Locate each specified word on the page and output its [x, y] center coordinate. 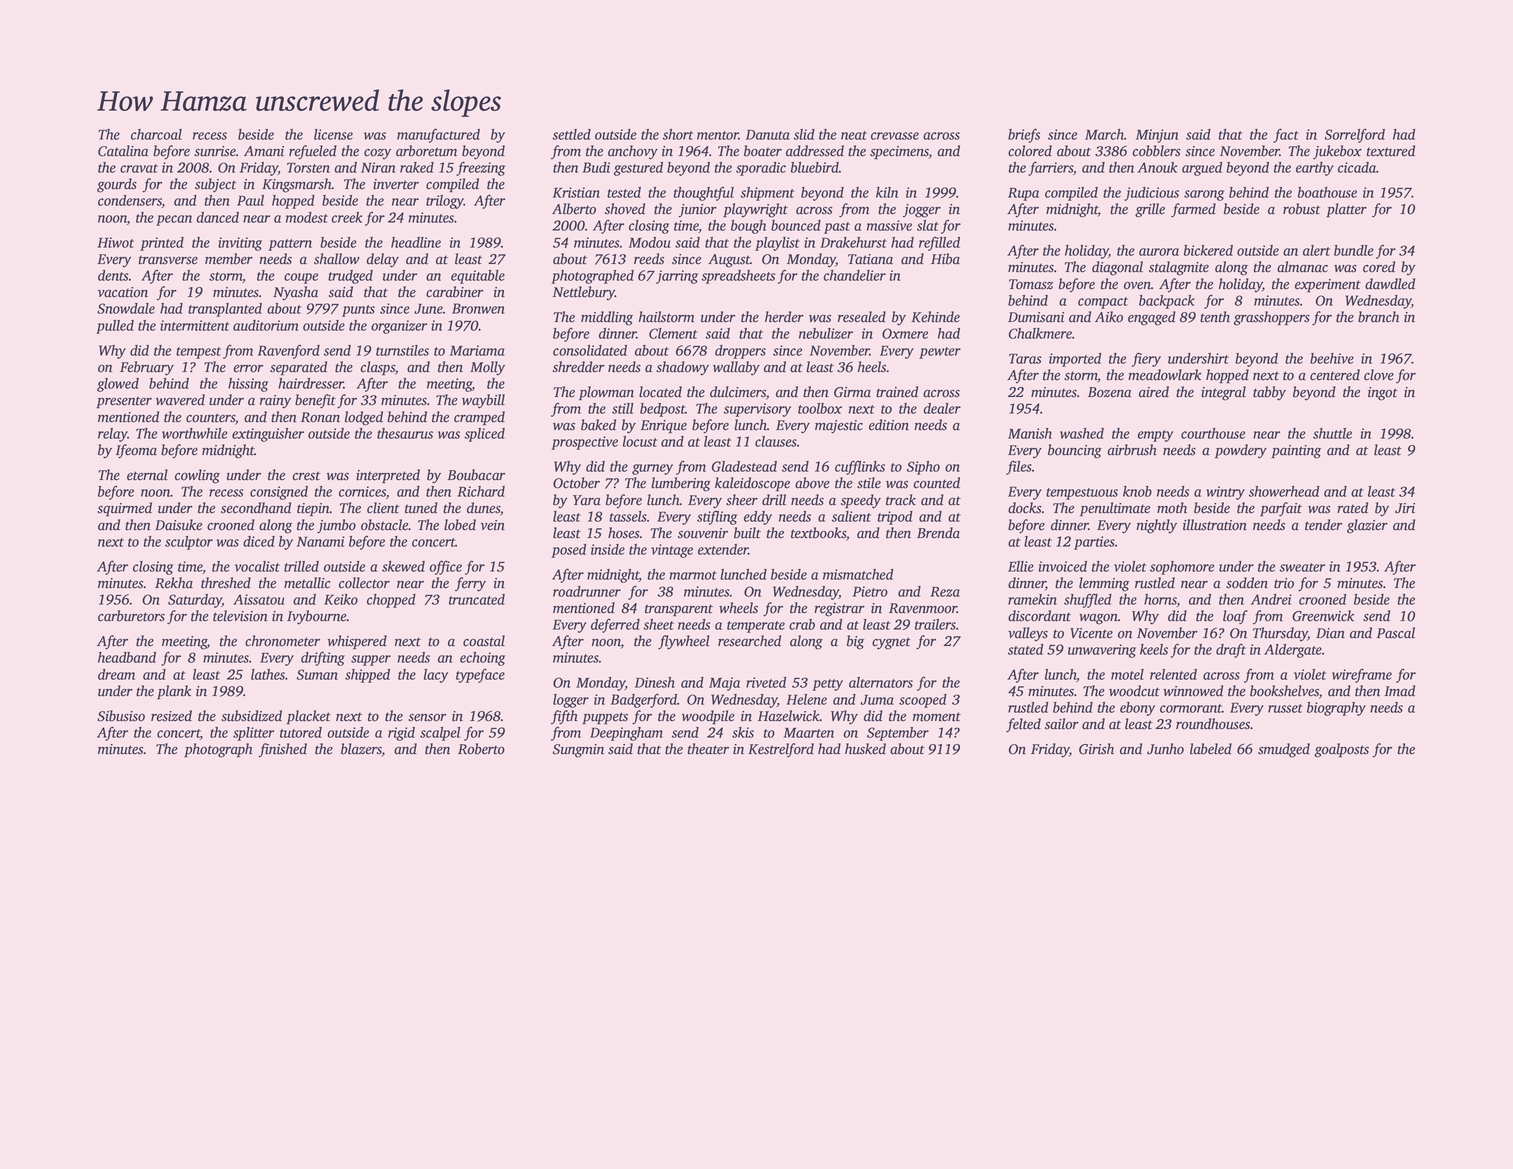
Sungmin [578, 751]
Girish [1096, 749]
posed [568, 551]
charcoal [156, 134]
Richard [481, 491]
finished [282, 750]
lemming [1104, 584]
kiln [887, 192]
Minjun [1157, 136]
